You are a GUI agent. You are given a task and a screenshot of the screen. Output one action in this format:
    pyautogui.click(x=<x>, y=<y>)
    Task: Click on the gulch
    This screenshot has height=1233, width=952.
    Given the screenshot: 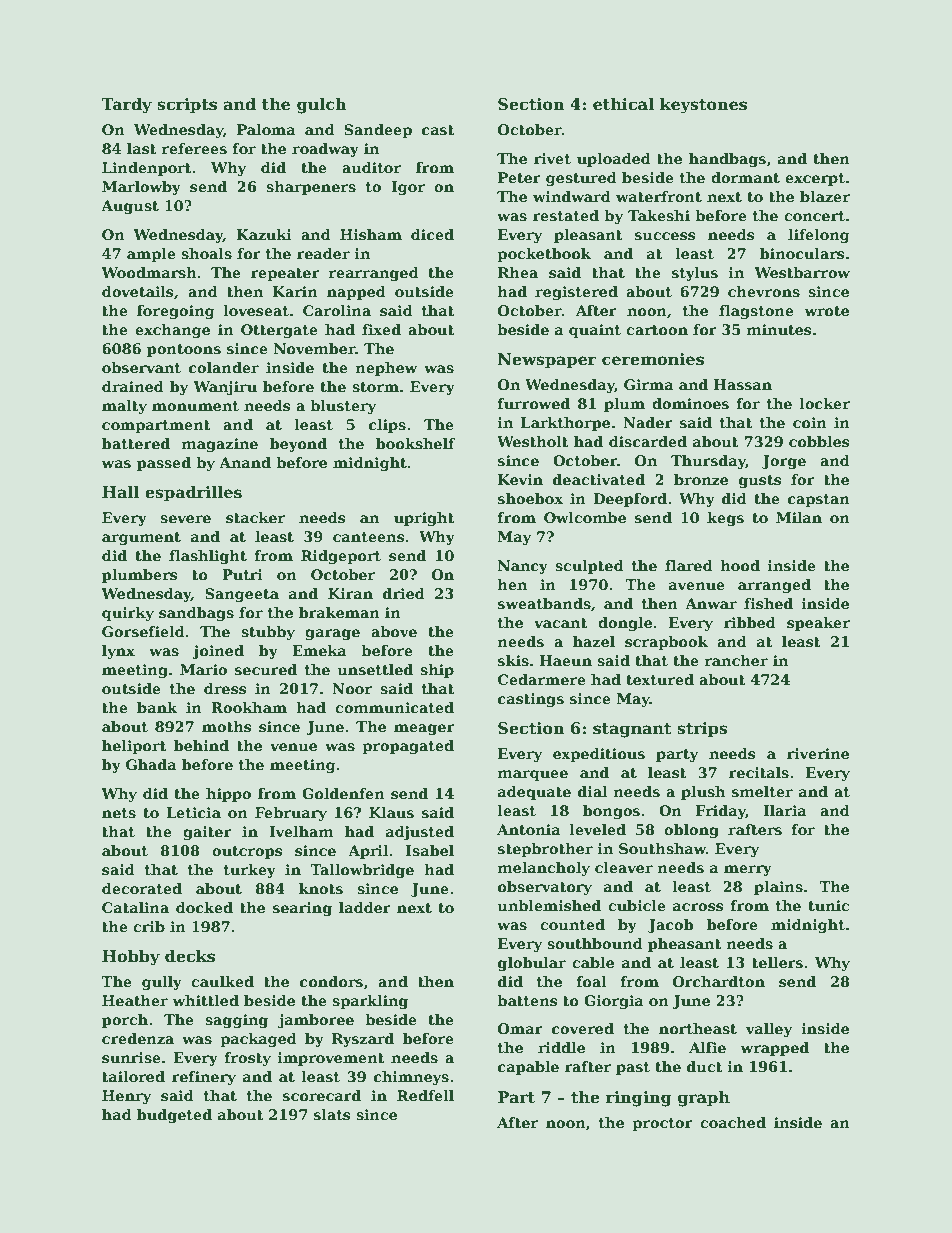 What is the action you would take?
    pyautogui.click(x=322, y=105)
